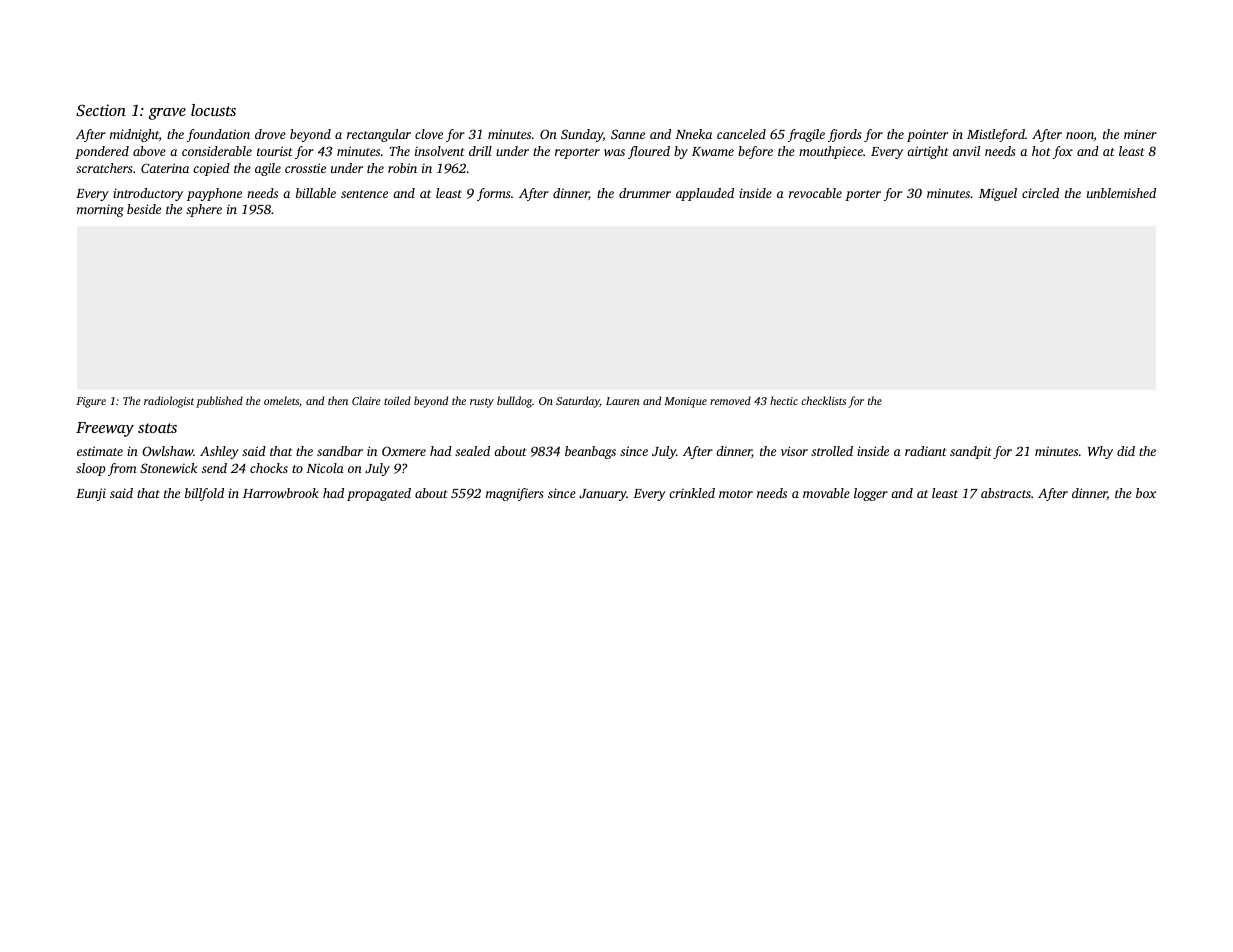  Describe the element at coordinates (281, 493) in the image. I see `Harrowbrook` at that location.
